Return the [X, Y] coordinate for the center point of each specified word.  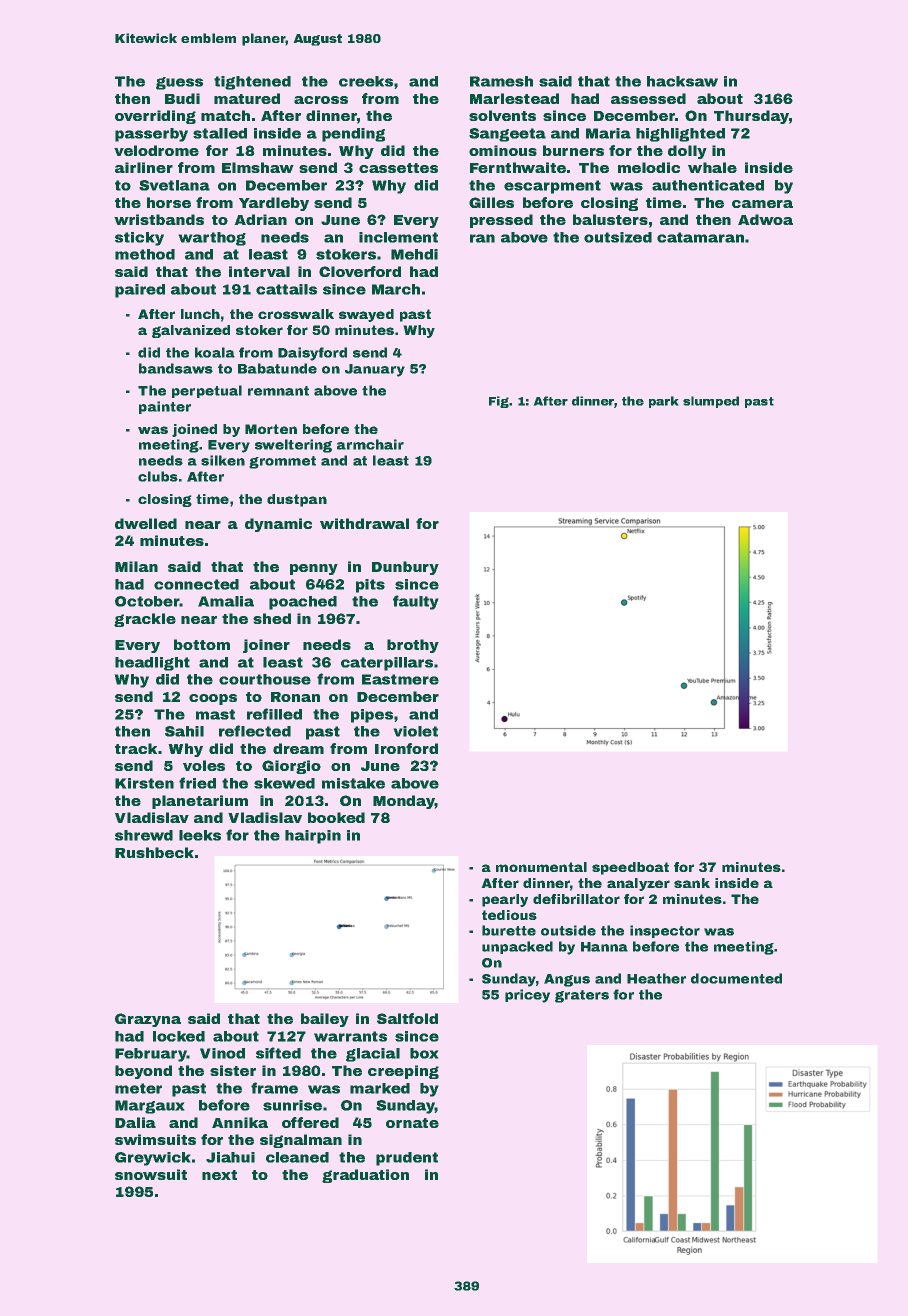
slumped [711, 402]
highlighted [680, 135]
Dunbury [405, 568]
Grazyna [148, 1020]
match [225, 115]
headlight [152, 664]
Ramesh [501, 81]
